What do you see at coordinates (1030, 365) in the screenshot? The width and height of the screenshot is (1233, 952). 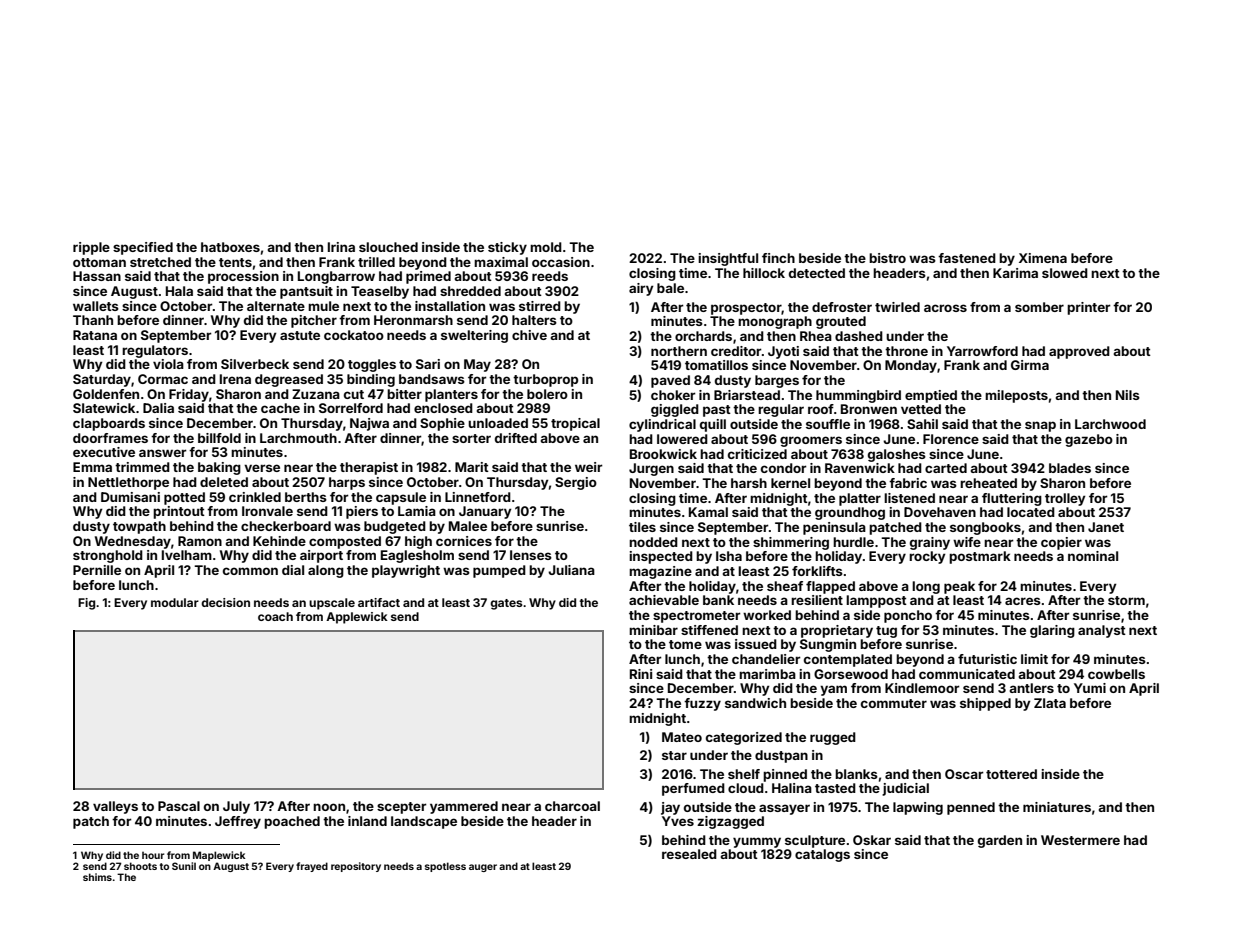 I see `Girma` at bounding box center [1030, 365].
